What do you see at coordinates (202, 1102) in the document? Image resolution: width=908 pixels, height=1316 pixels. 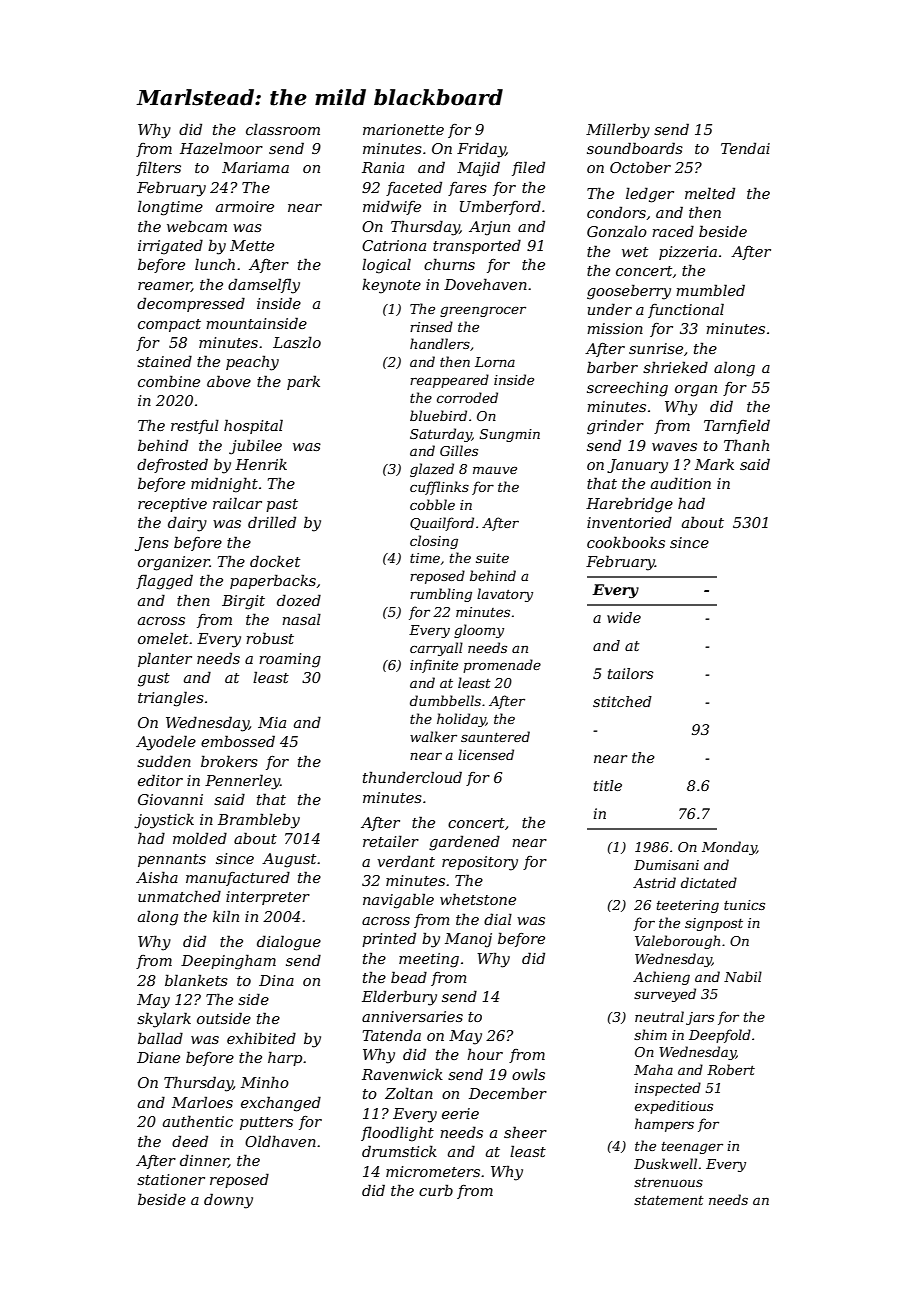 I see `Marloes` at bounding box center [202, 1102].
